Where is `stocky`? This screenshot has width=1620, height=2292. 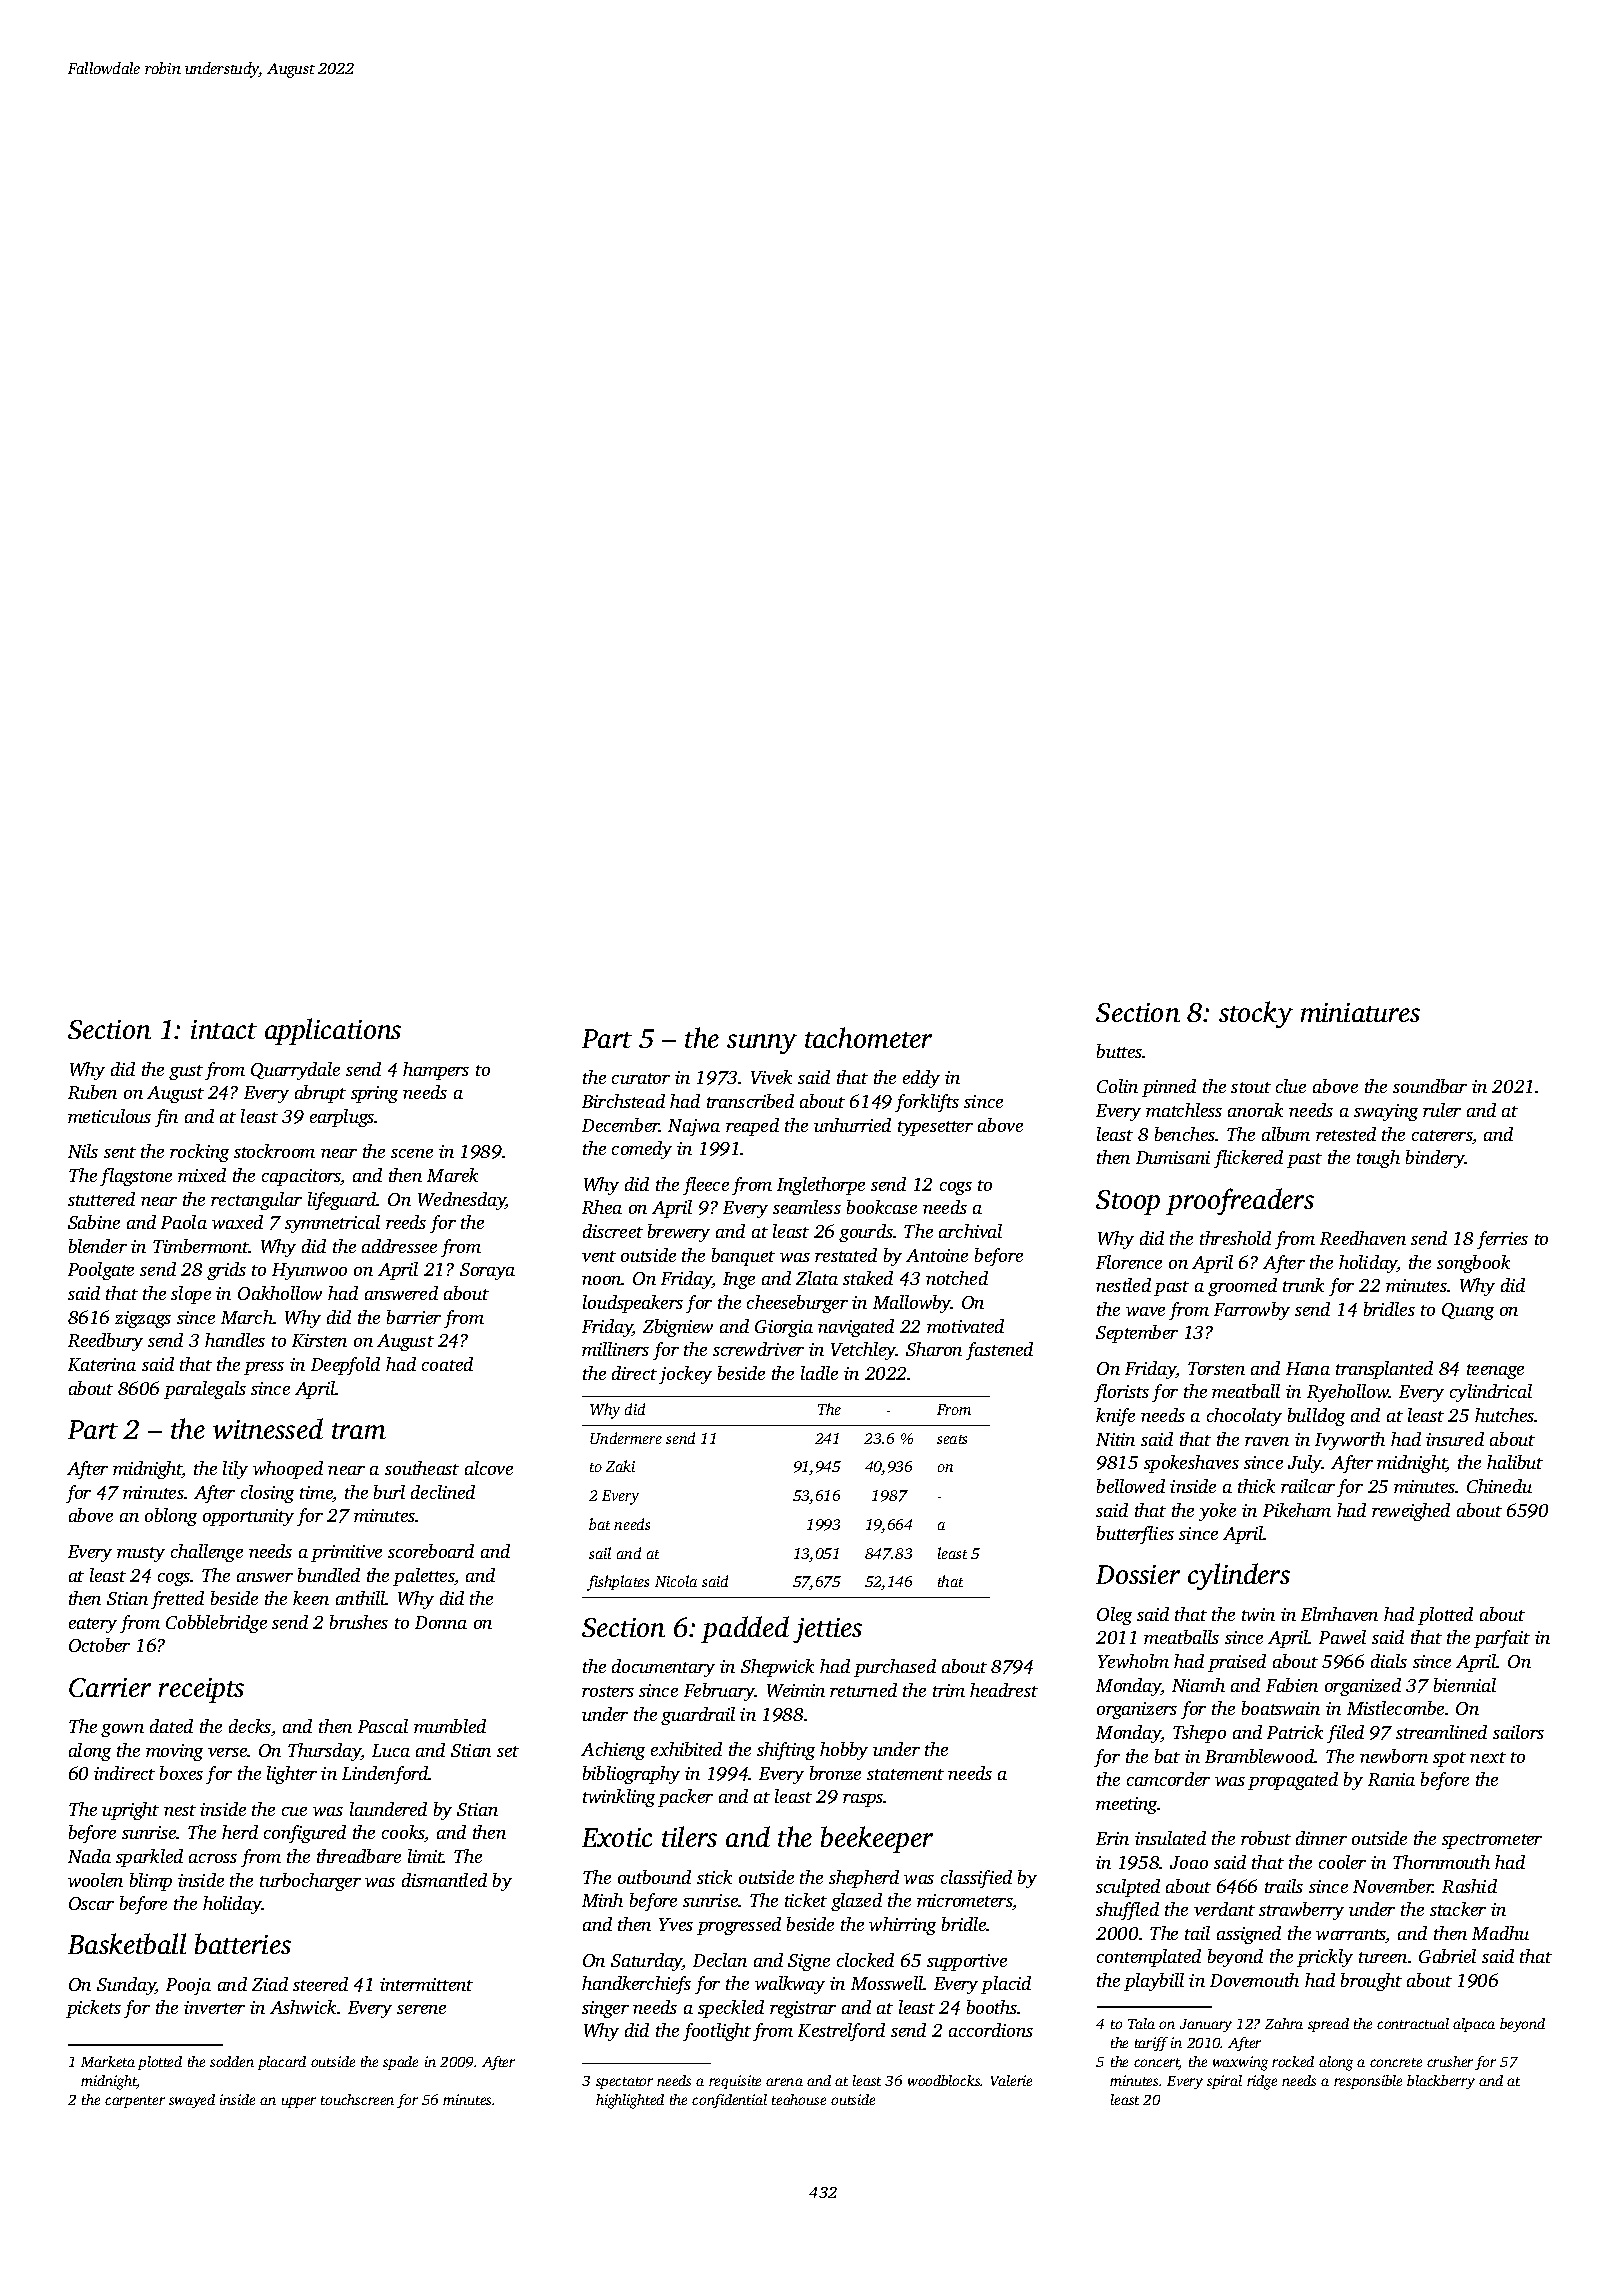 stocky is located at coordinates (1256, 1014).
